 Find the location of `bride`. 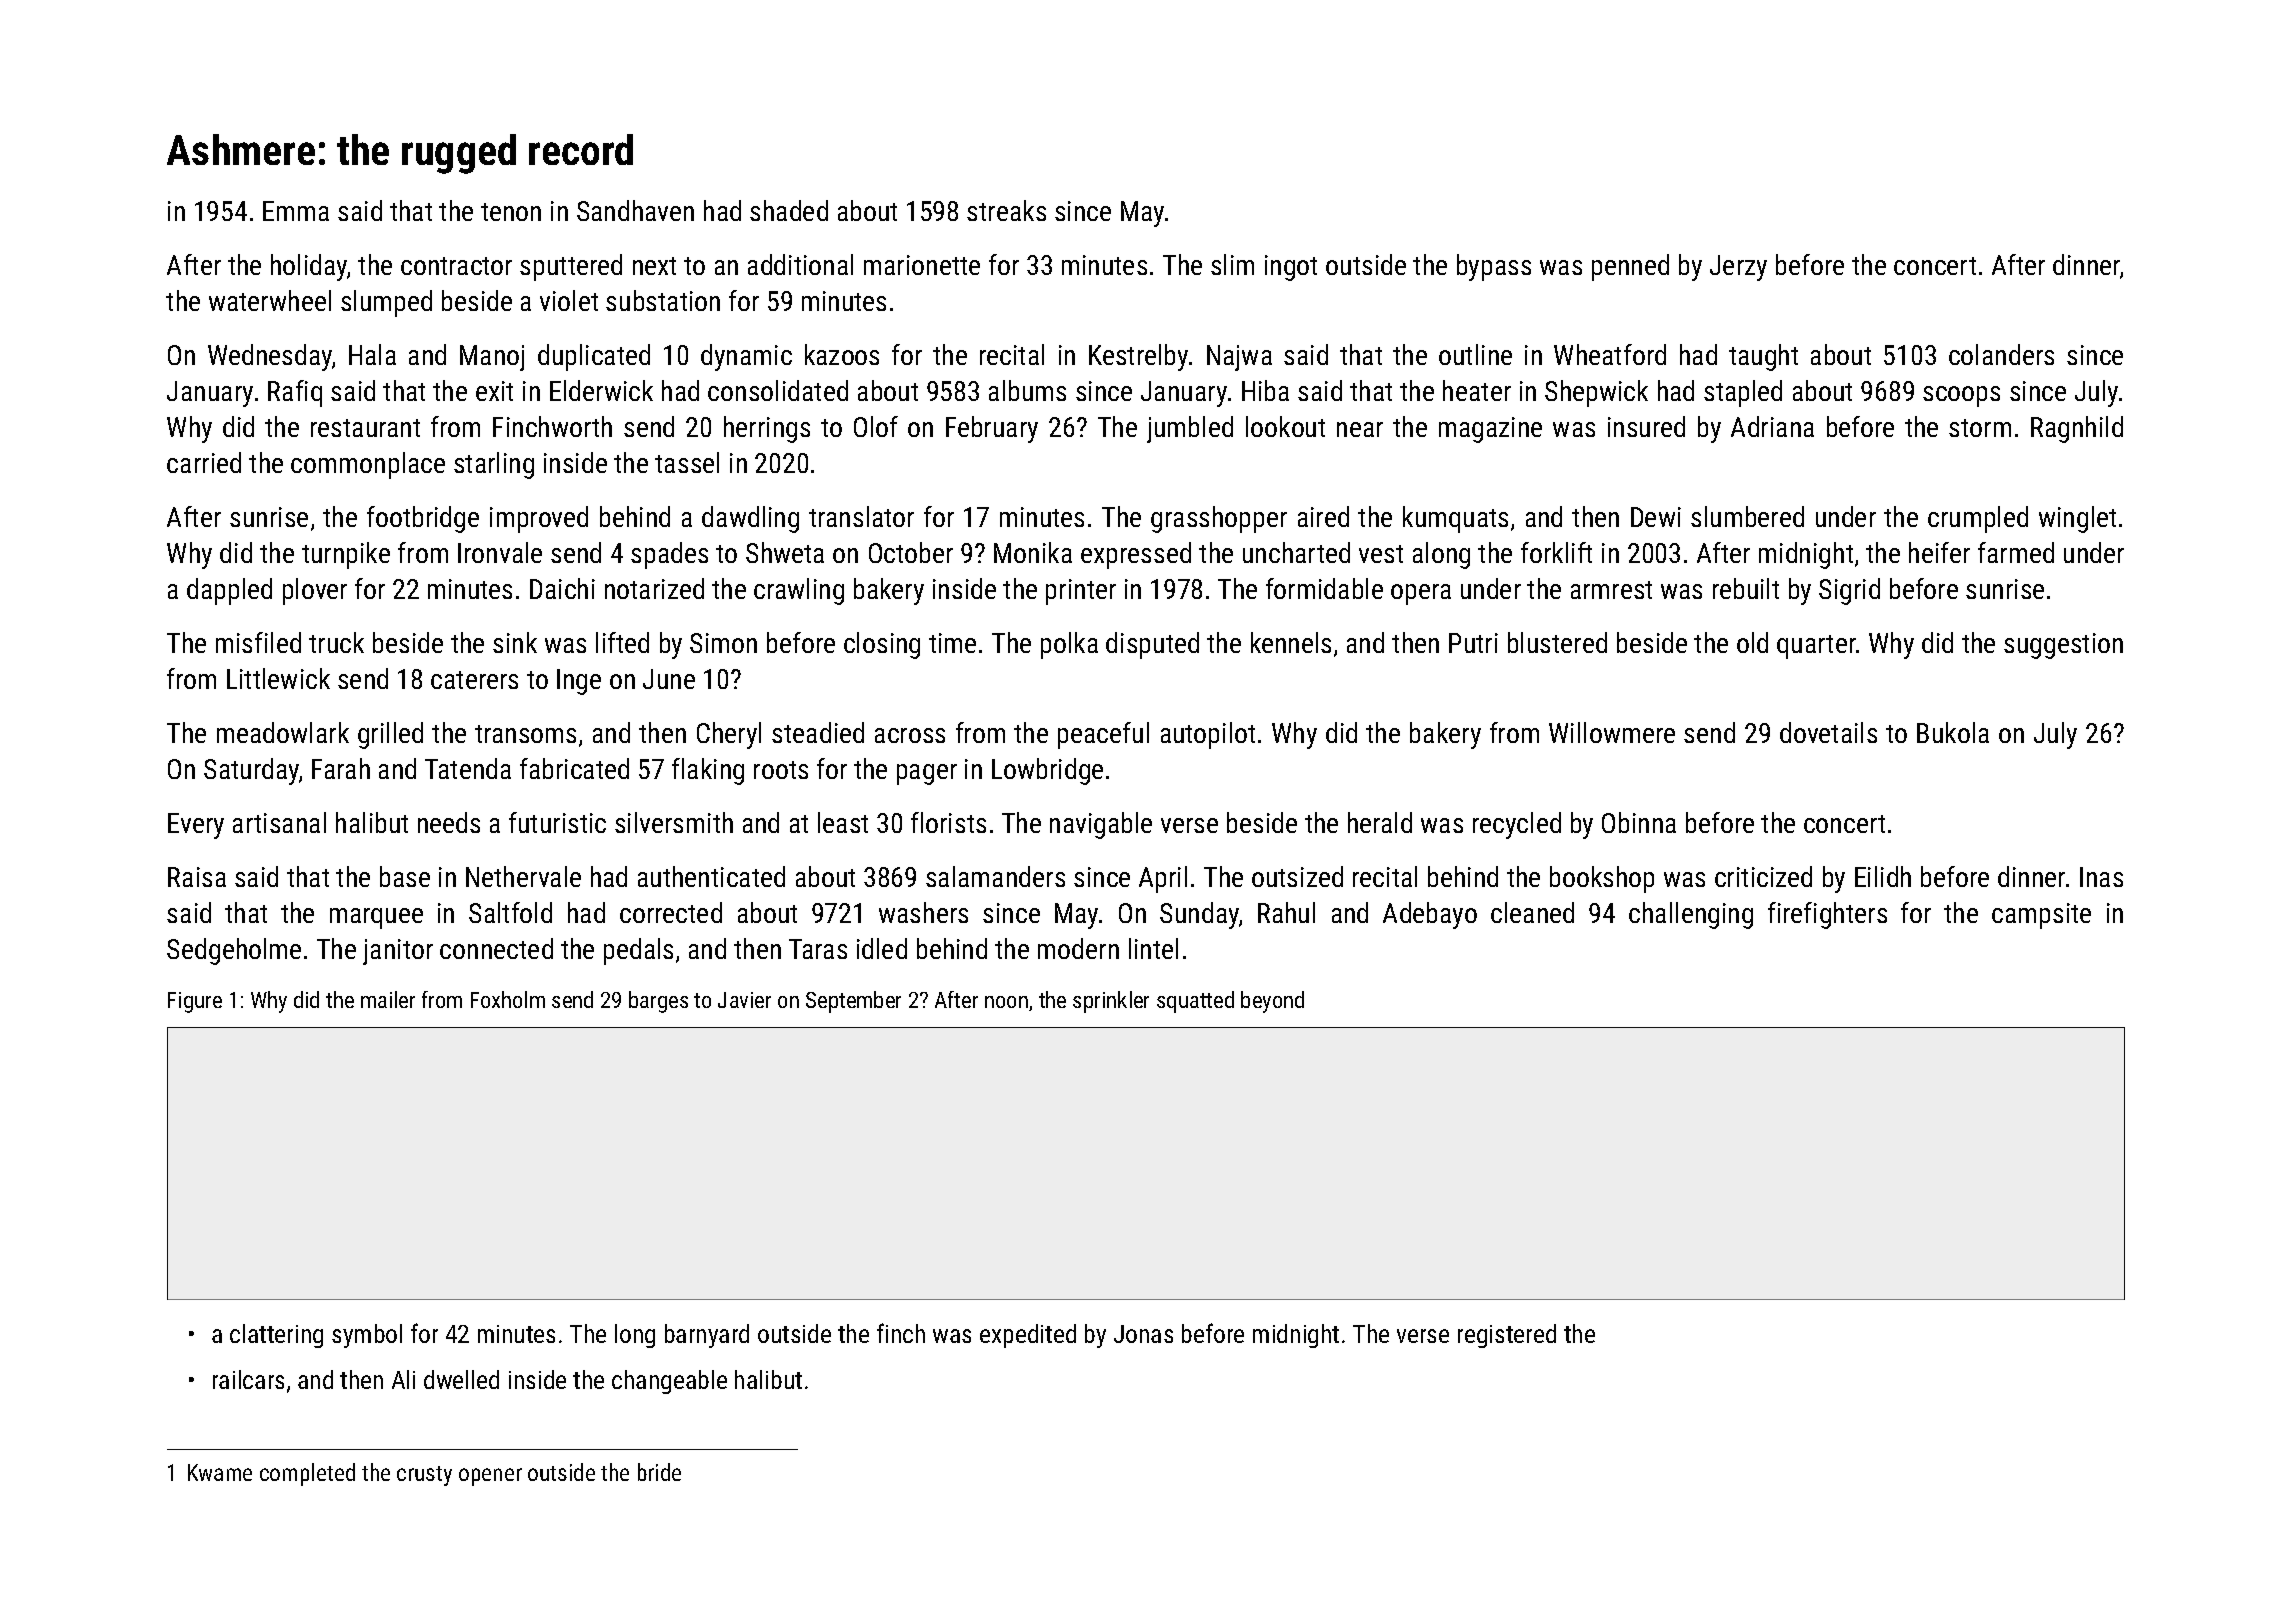

bride is located at coordinates (659, 1472).
